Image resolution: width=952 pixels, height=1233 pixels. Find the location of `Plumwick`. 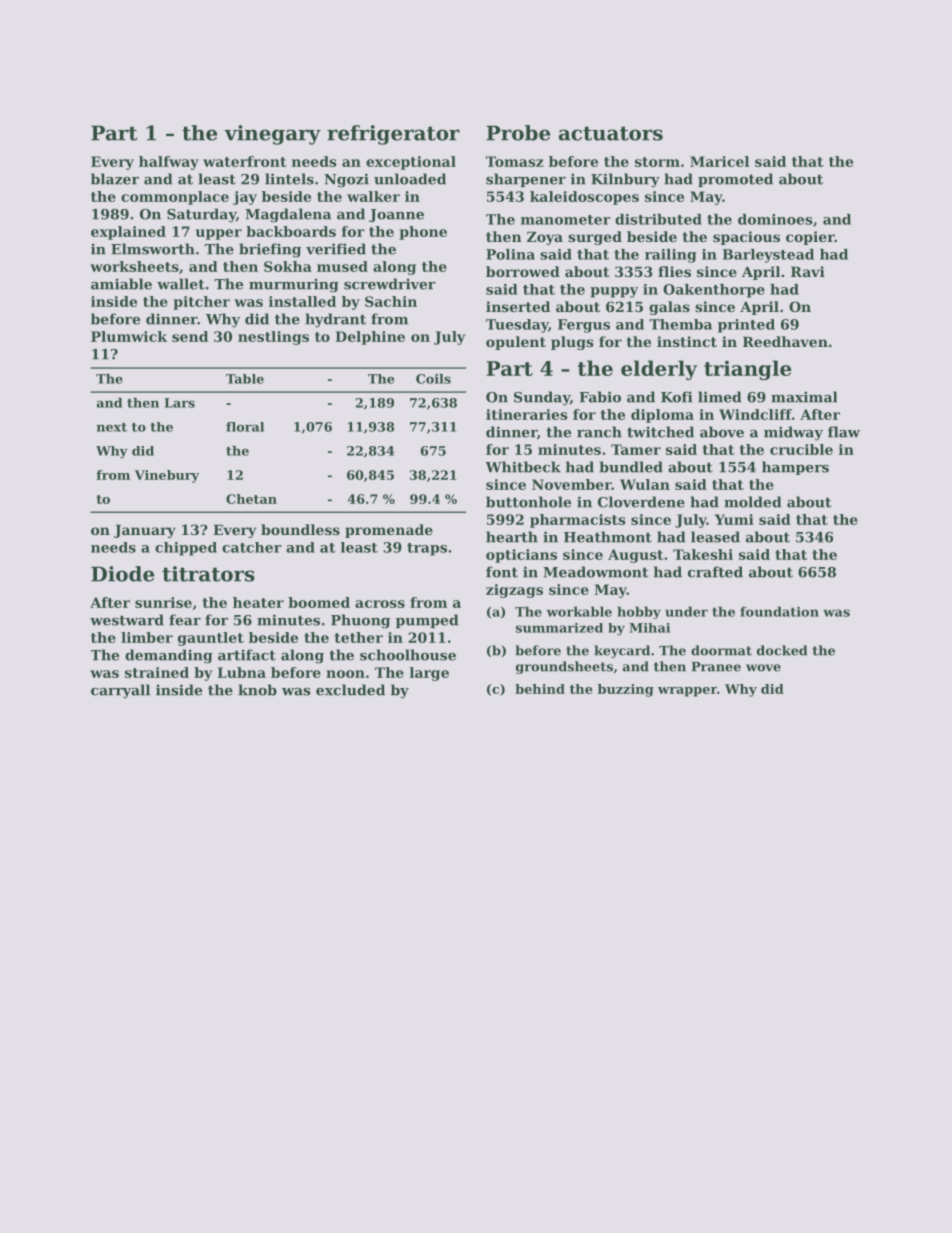

Plumwick is located at coordinates (129, 336).
